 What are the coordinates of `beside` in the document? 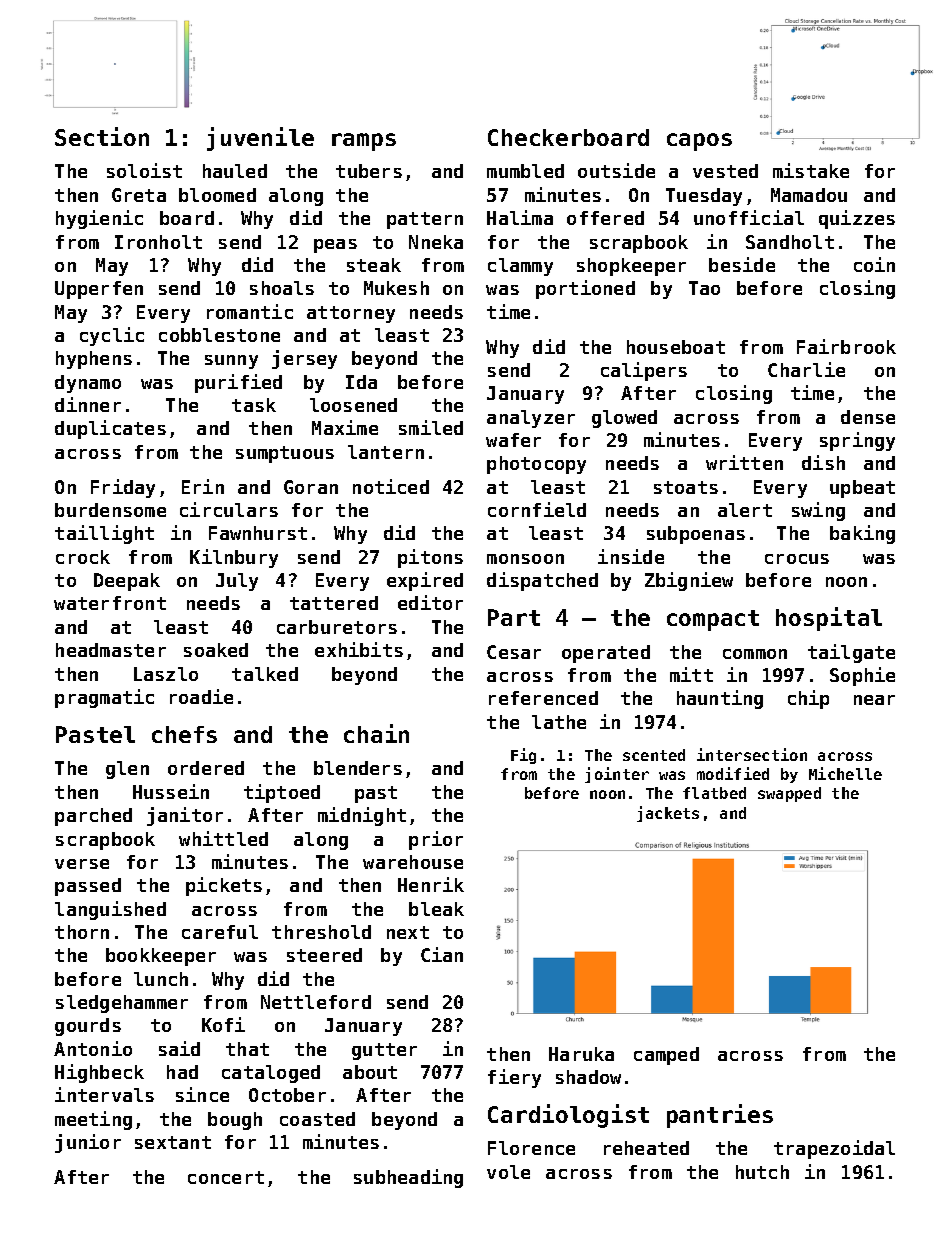 It's located at (742, 264).
